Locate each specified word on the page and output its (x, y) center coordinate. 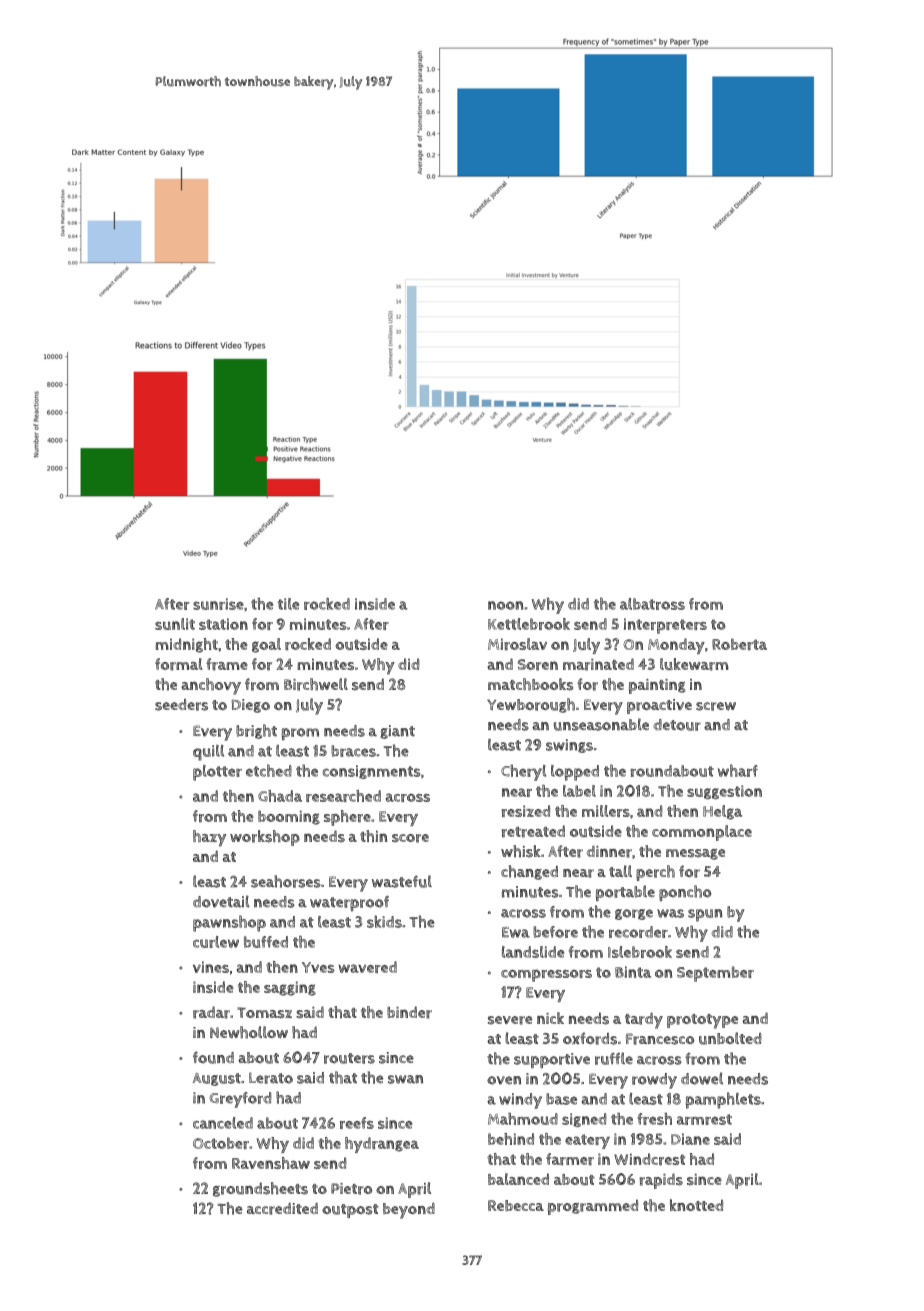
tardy (644, 1020)
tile (288, 604)
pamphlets (723, 1100)
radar (211, 1012)
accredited (282, 1209)
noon (506, 605)
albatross (652, 604)
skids (384, 921)
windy (520, 1101)
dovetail (221, 901)
